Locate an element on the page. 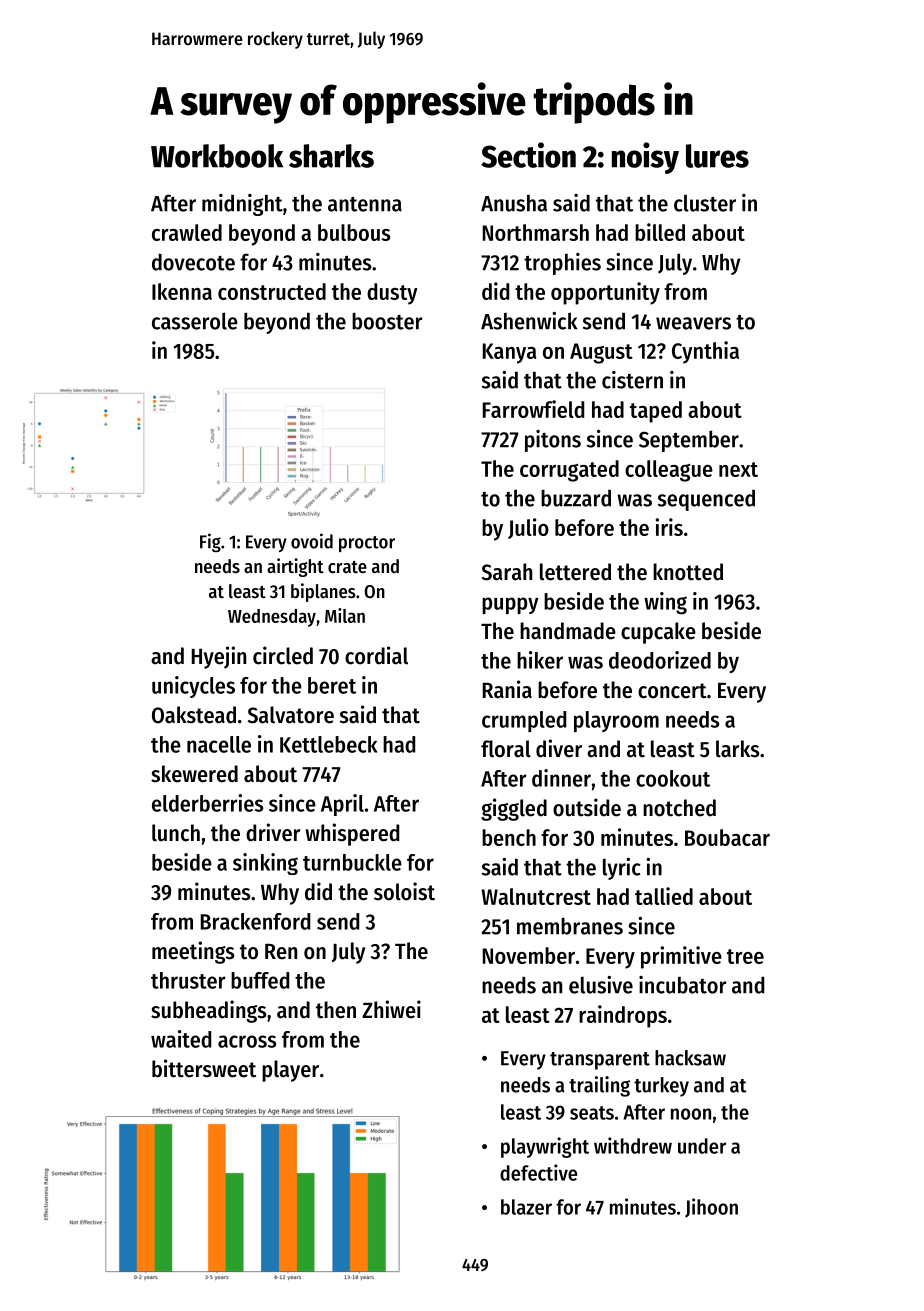 This page has width=924, height=1311. thruster is located at coordinates (188, 980).
